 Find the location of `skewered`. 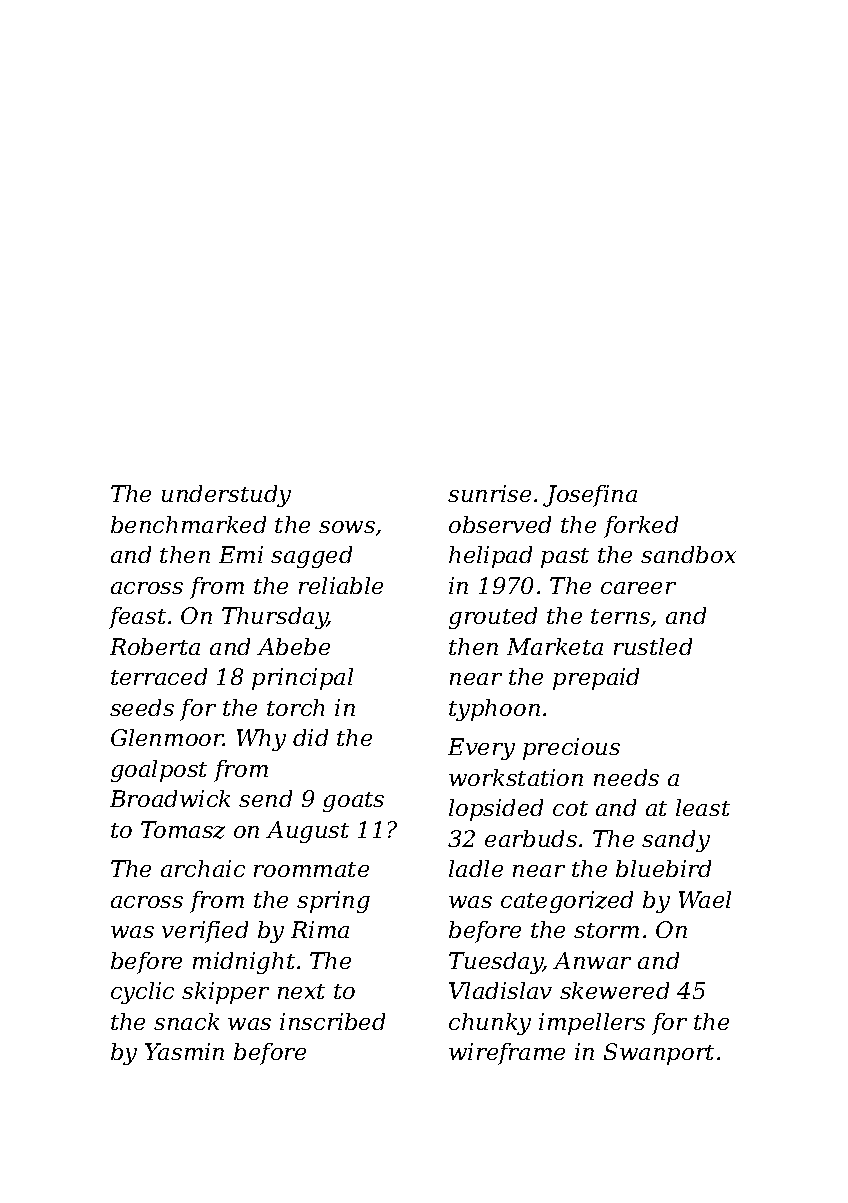

skewered is located at coordinates (614, 990).
